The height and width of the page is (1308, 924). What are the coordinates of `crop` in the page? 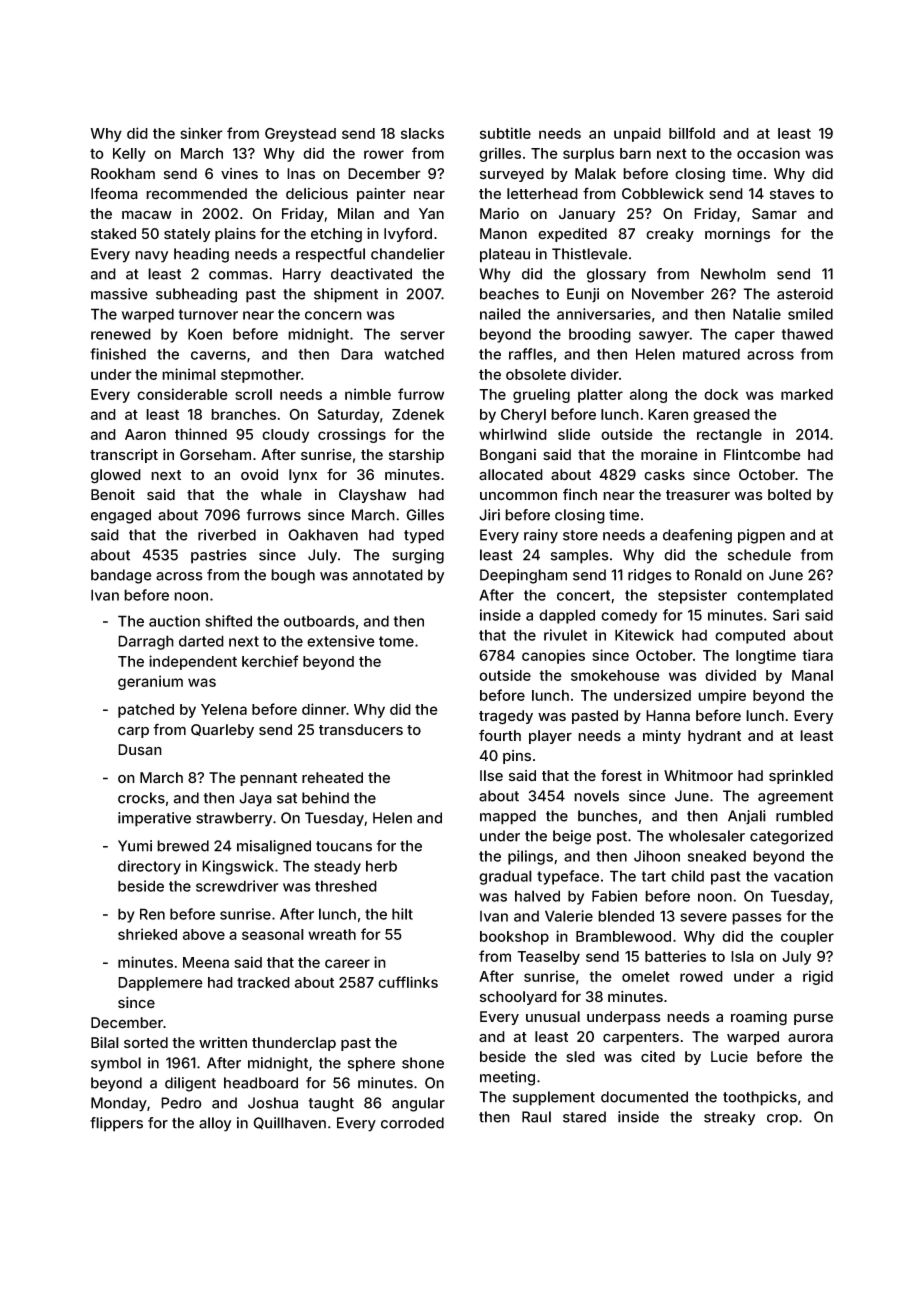 It's located at (782, 1120).
